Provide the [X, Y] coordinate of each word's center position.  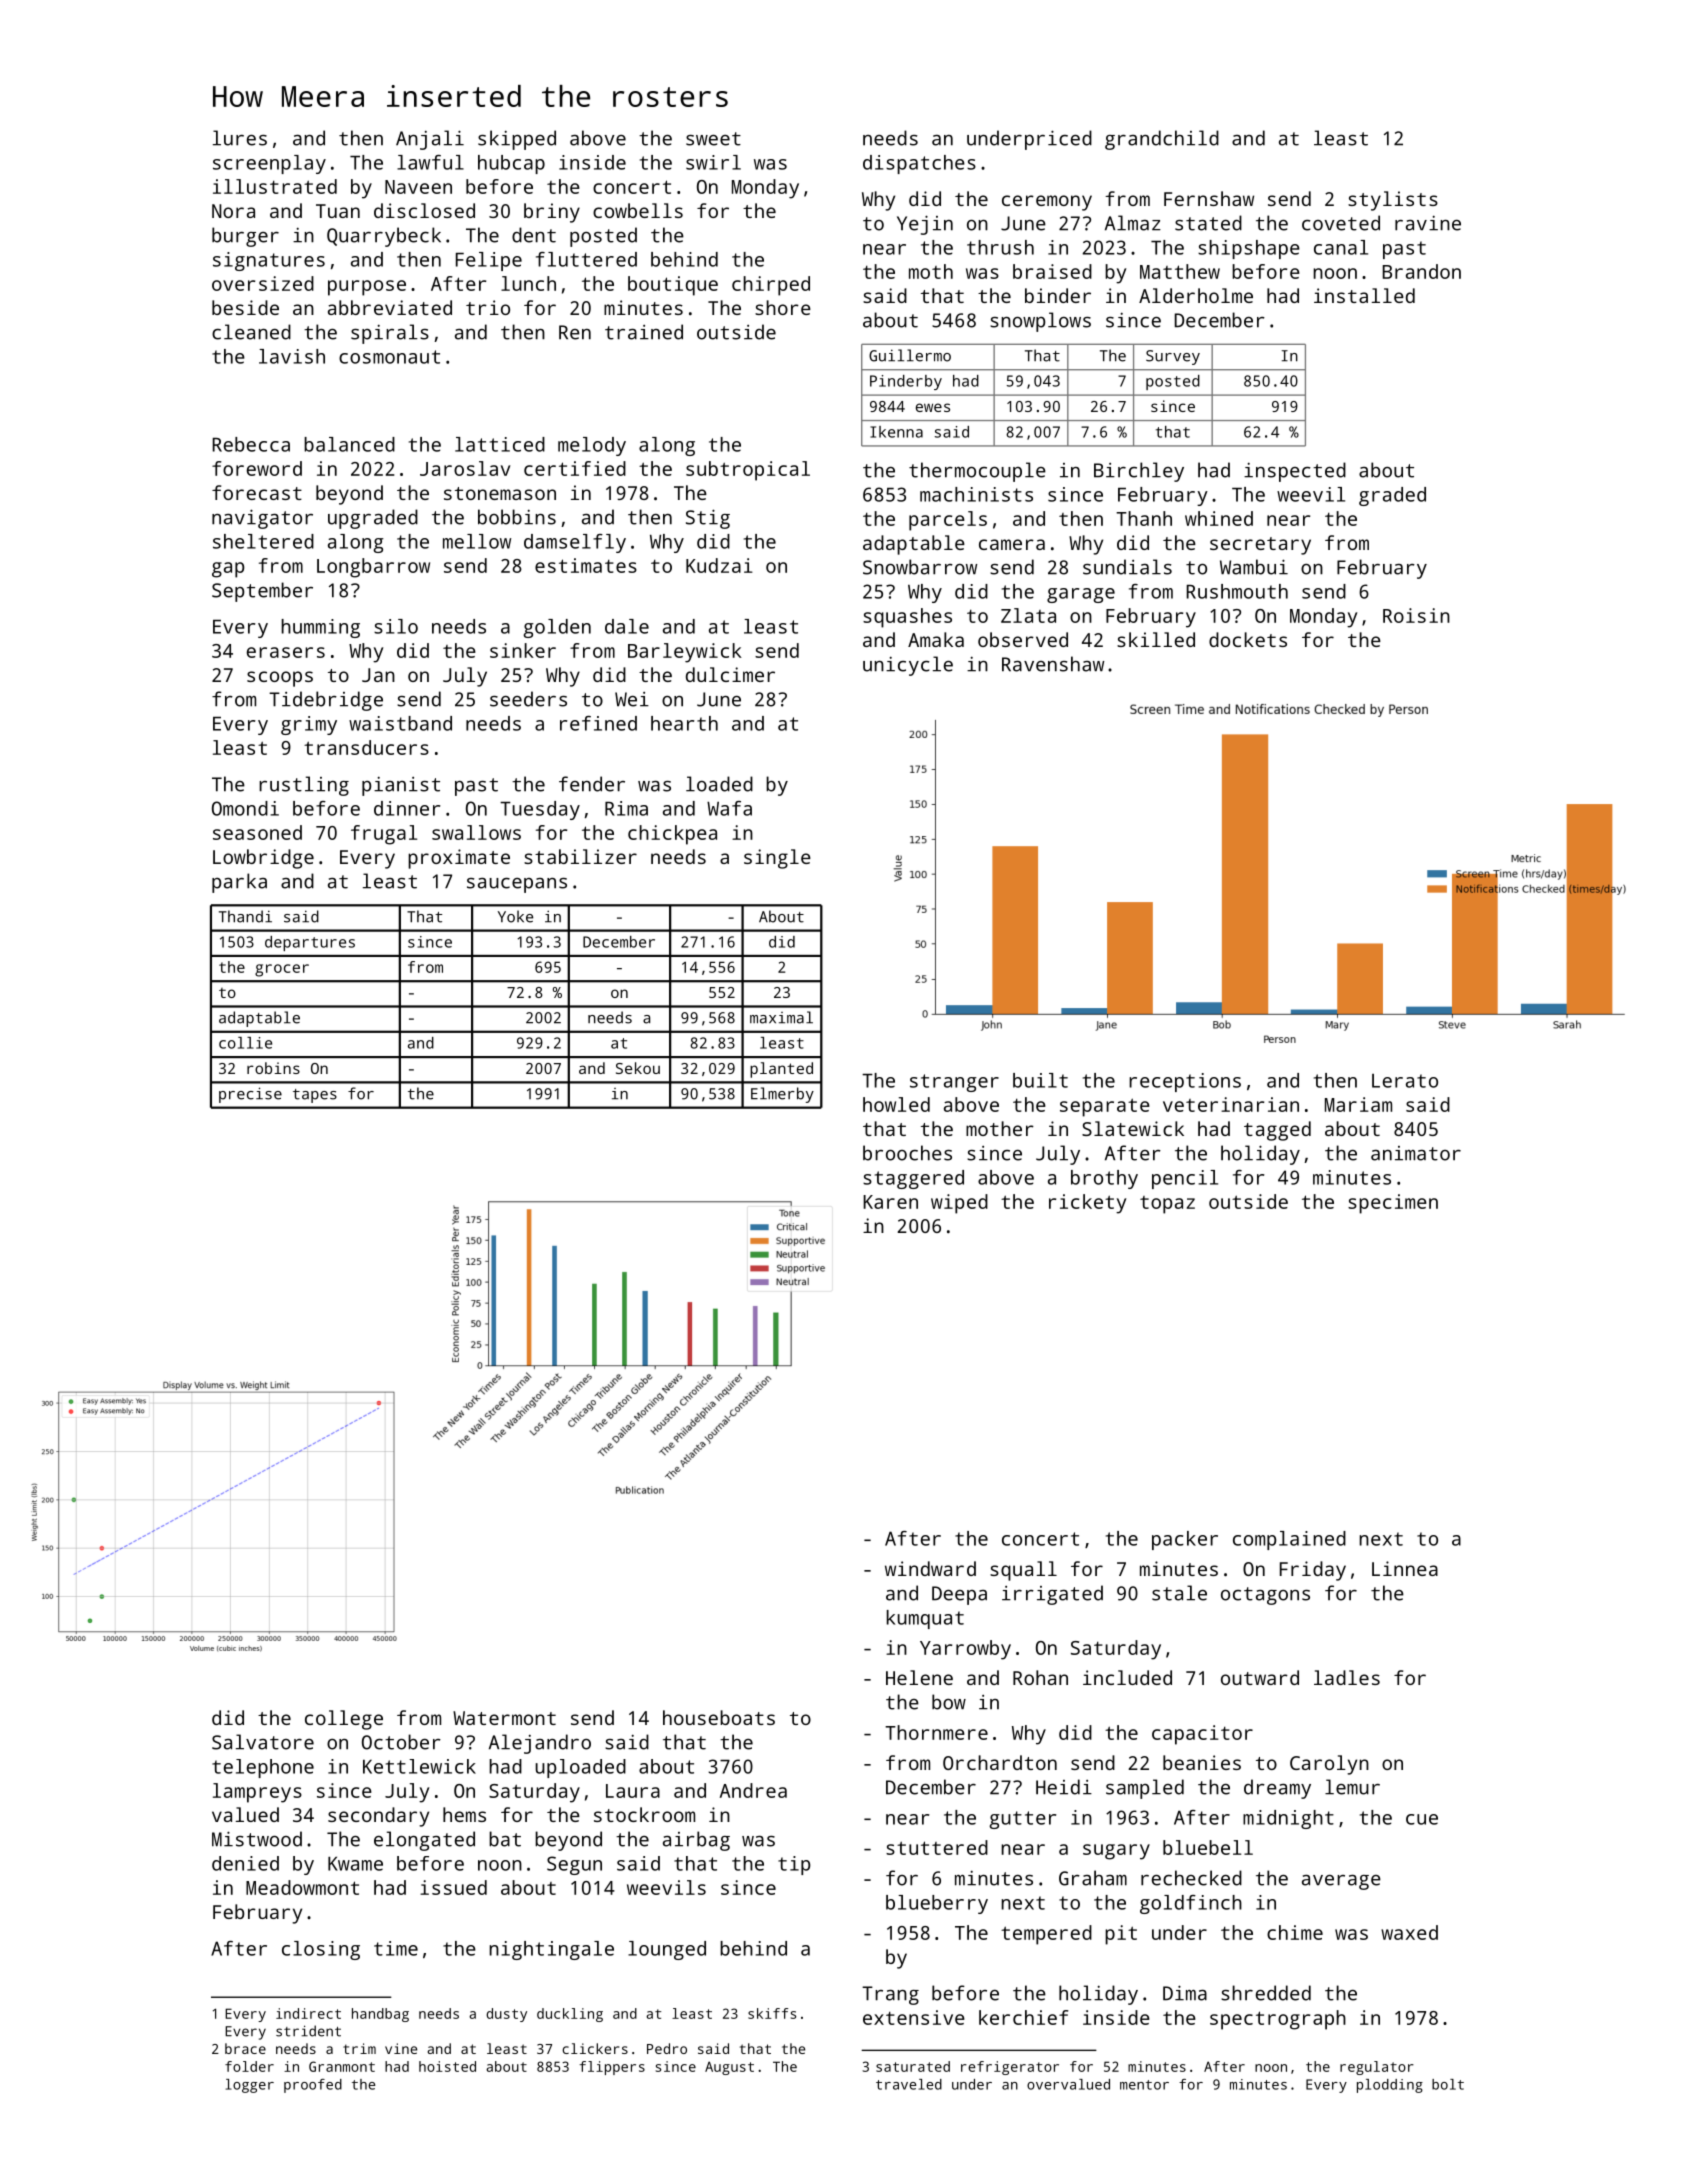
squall [1023, 1571]
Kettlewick [419, 1766]
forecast [257, 492]
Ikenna [896, 432]
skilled [1156, 639]
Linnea [1405, 1568]
